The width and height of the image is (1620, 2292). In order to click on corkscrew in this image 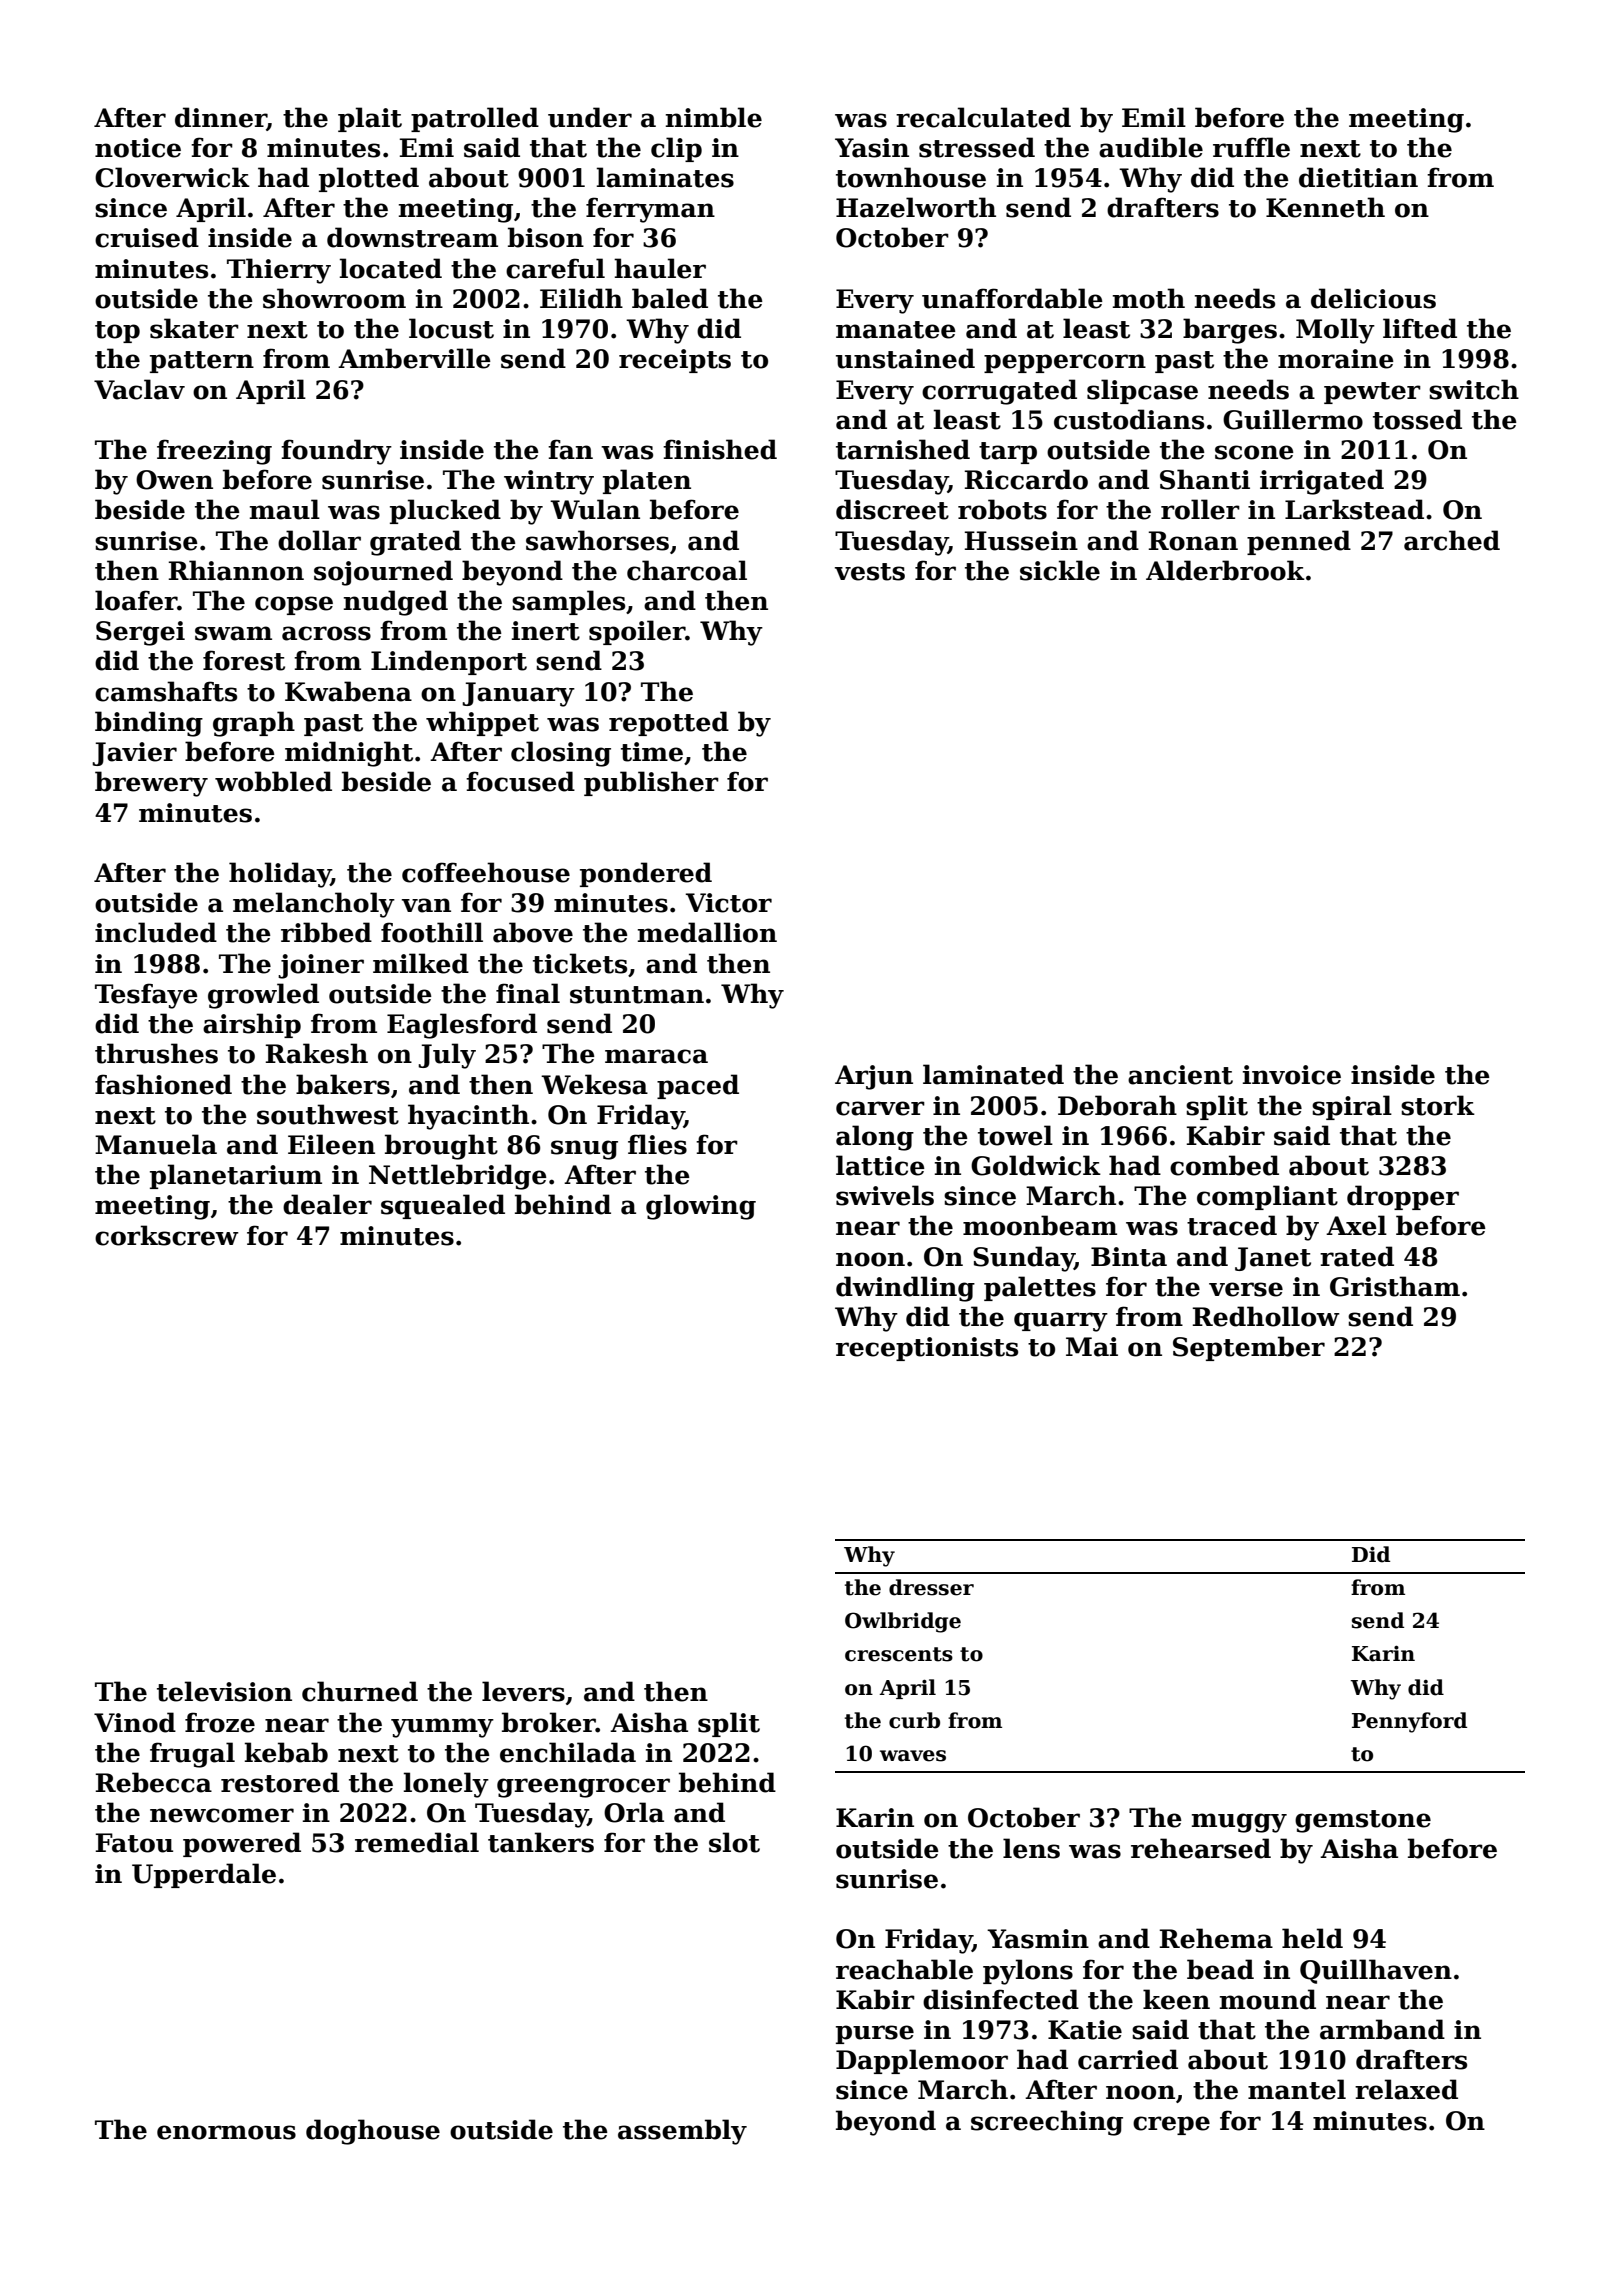, I will do `click(167, 1235)`.
